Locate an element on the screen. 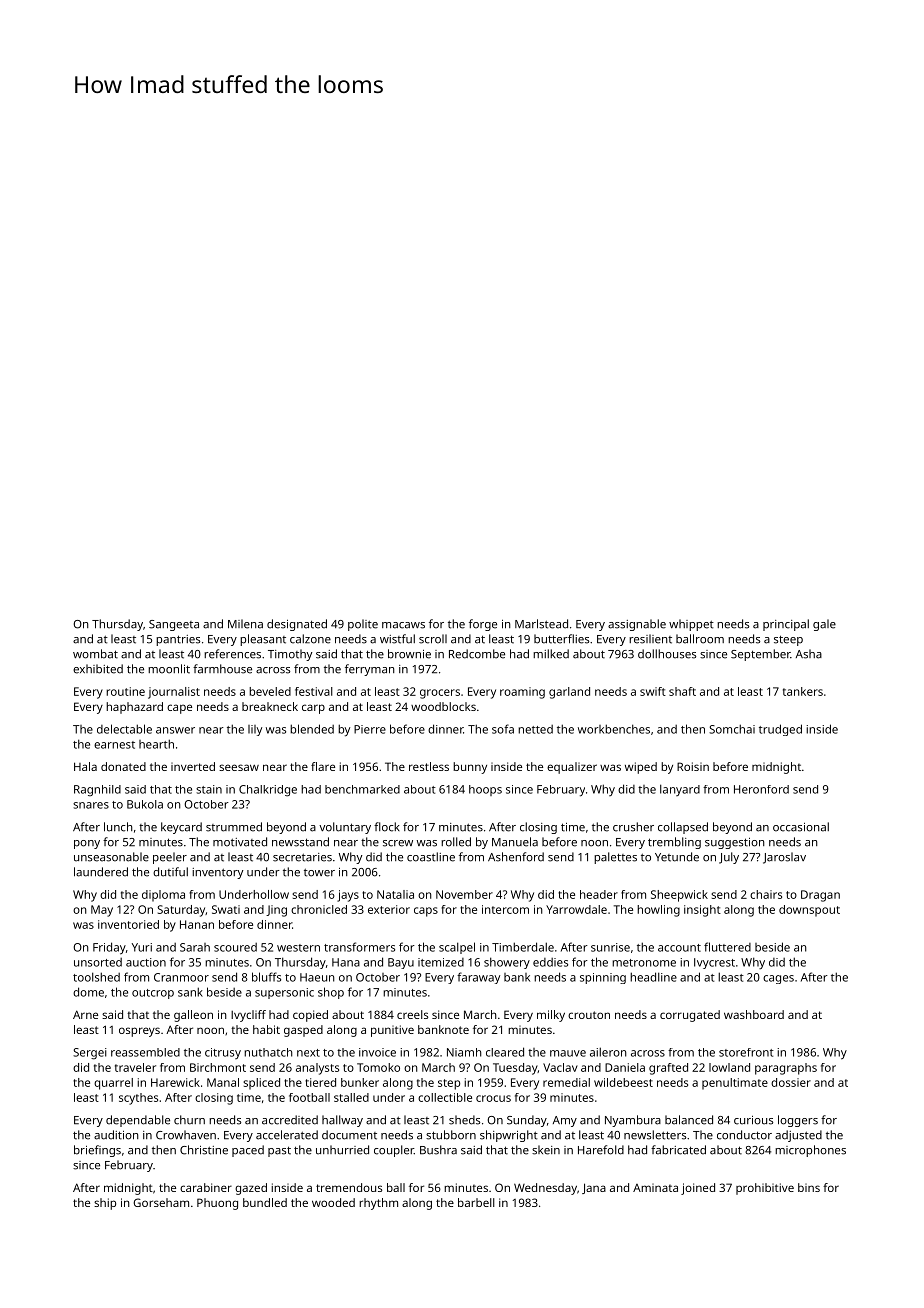  gale is located at coordinates (824, 625).
